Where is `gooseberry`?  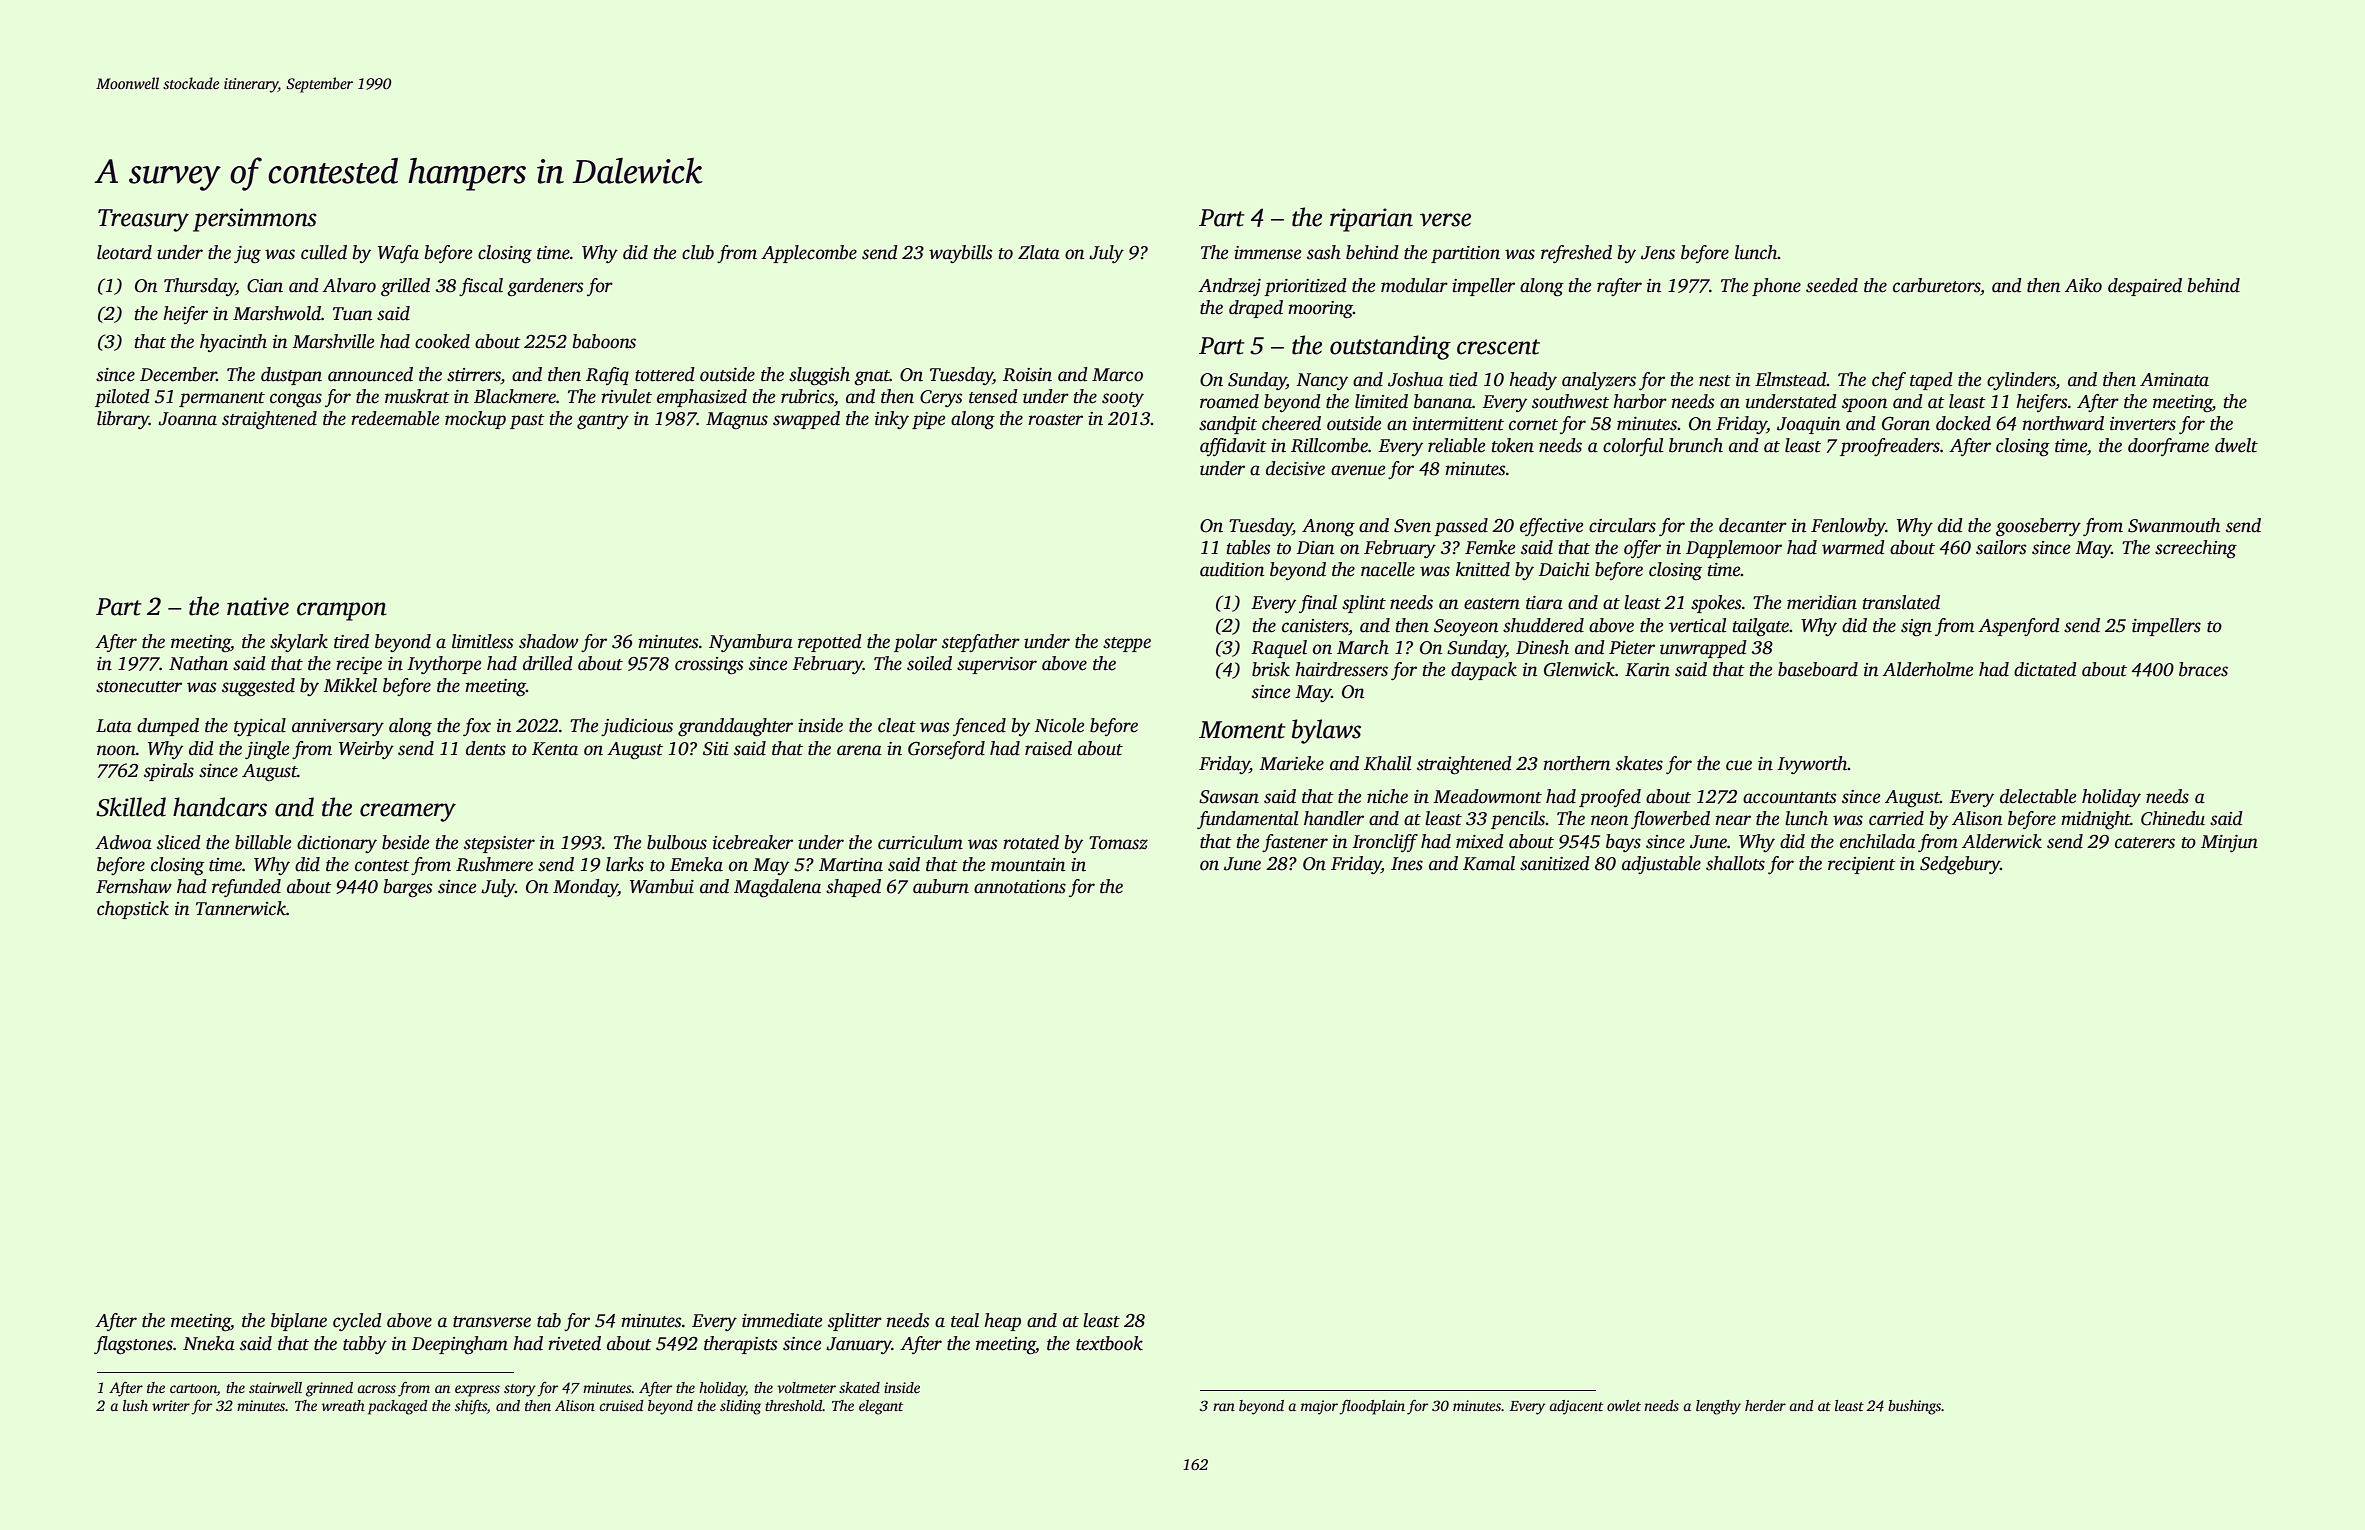
gooseberry is located at coordinates (2038, 527).
